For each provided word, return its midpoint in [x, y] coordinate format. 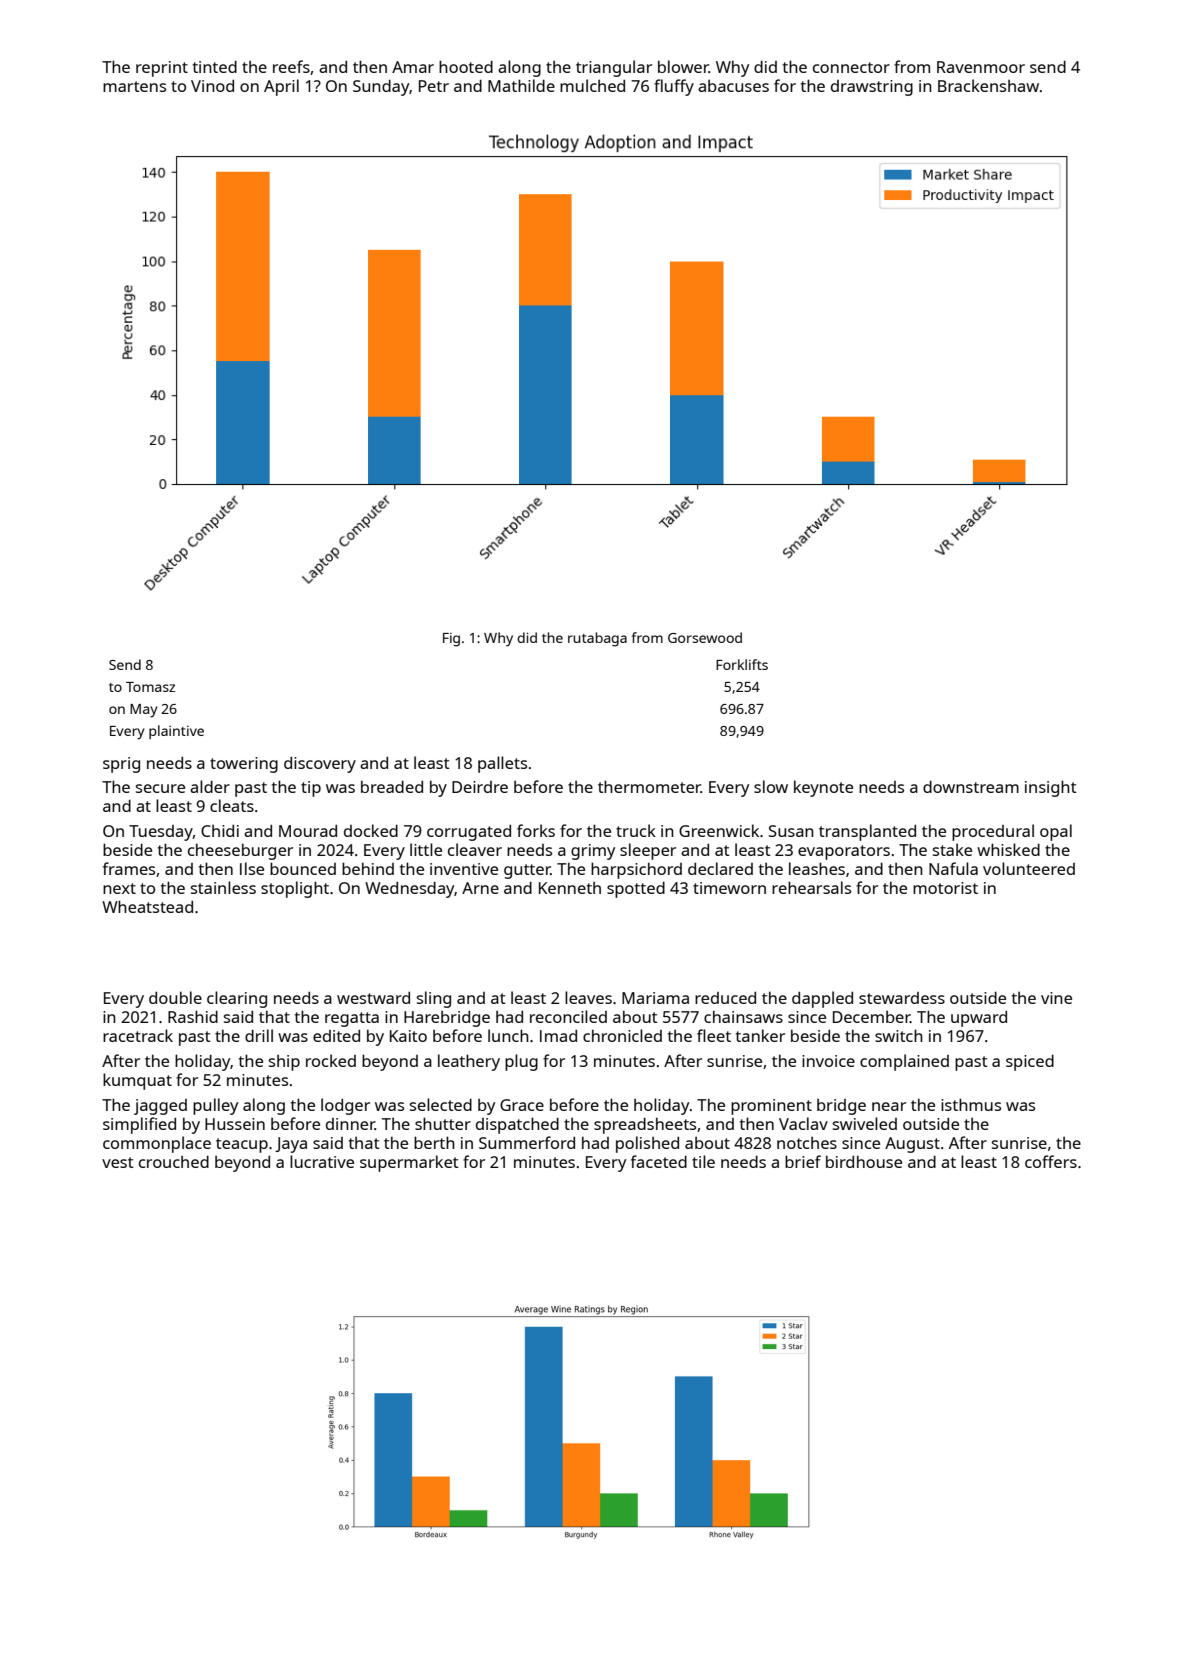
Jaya [291, 1145]
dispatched [517, 1125]
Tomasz [150, 687]
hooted [466, 66]
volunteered [1029, 868]
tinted [215, 67]
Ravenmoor [981, 67]
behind [368, 868]
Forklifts [742, 664]
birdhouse [864, 1161]
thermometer [649, 786]
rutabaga [597, 639]
